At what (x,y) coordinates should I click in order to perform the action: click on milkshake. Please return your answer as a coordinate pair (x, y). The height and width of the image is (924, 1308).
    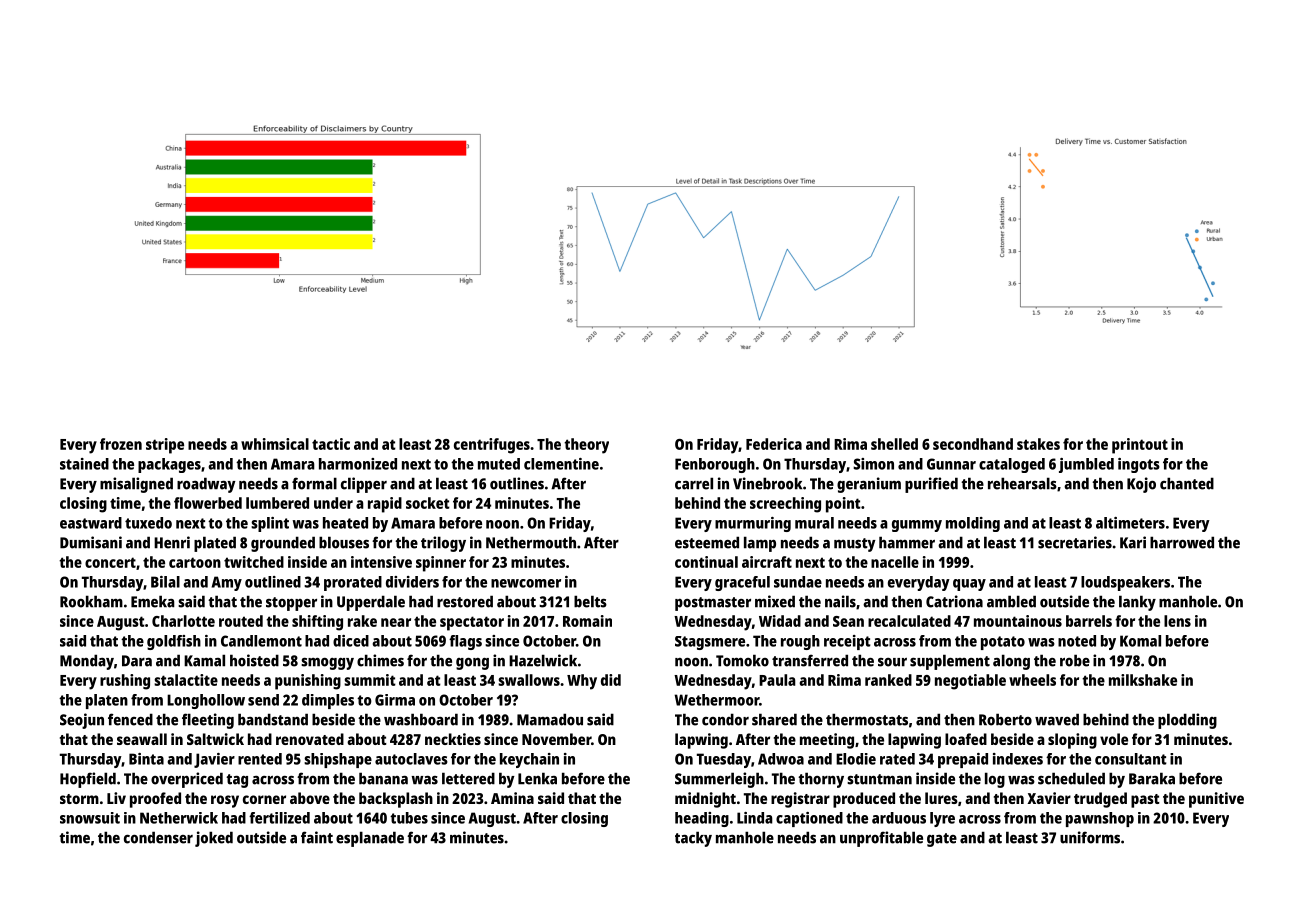
    Looking at the image, I should click on (1143, 680).
